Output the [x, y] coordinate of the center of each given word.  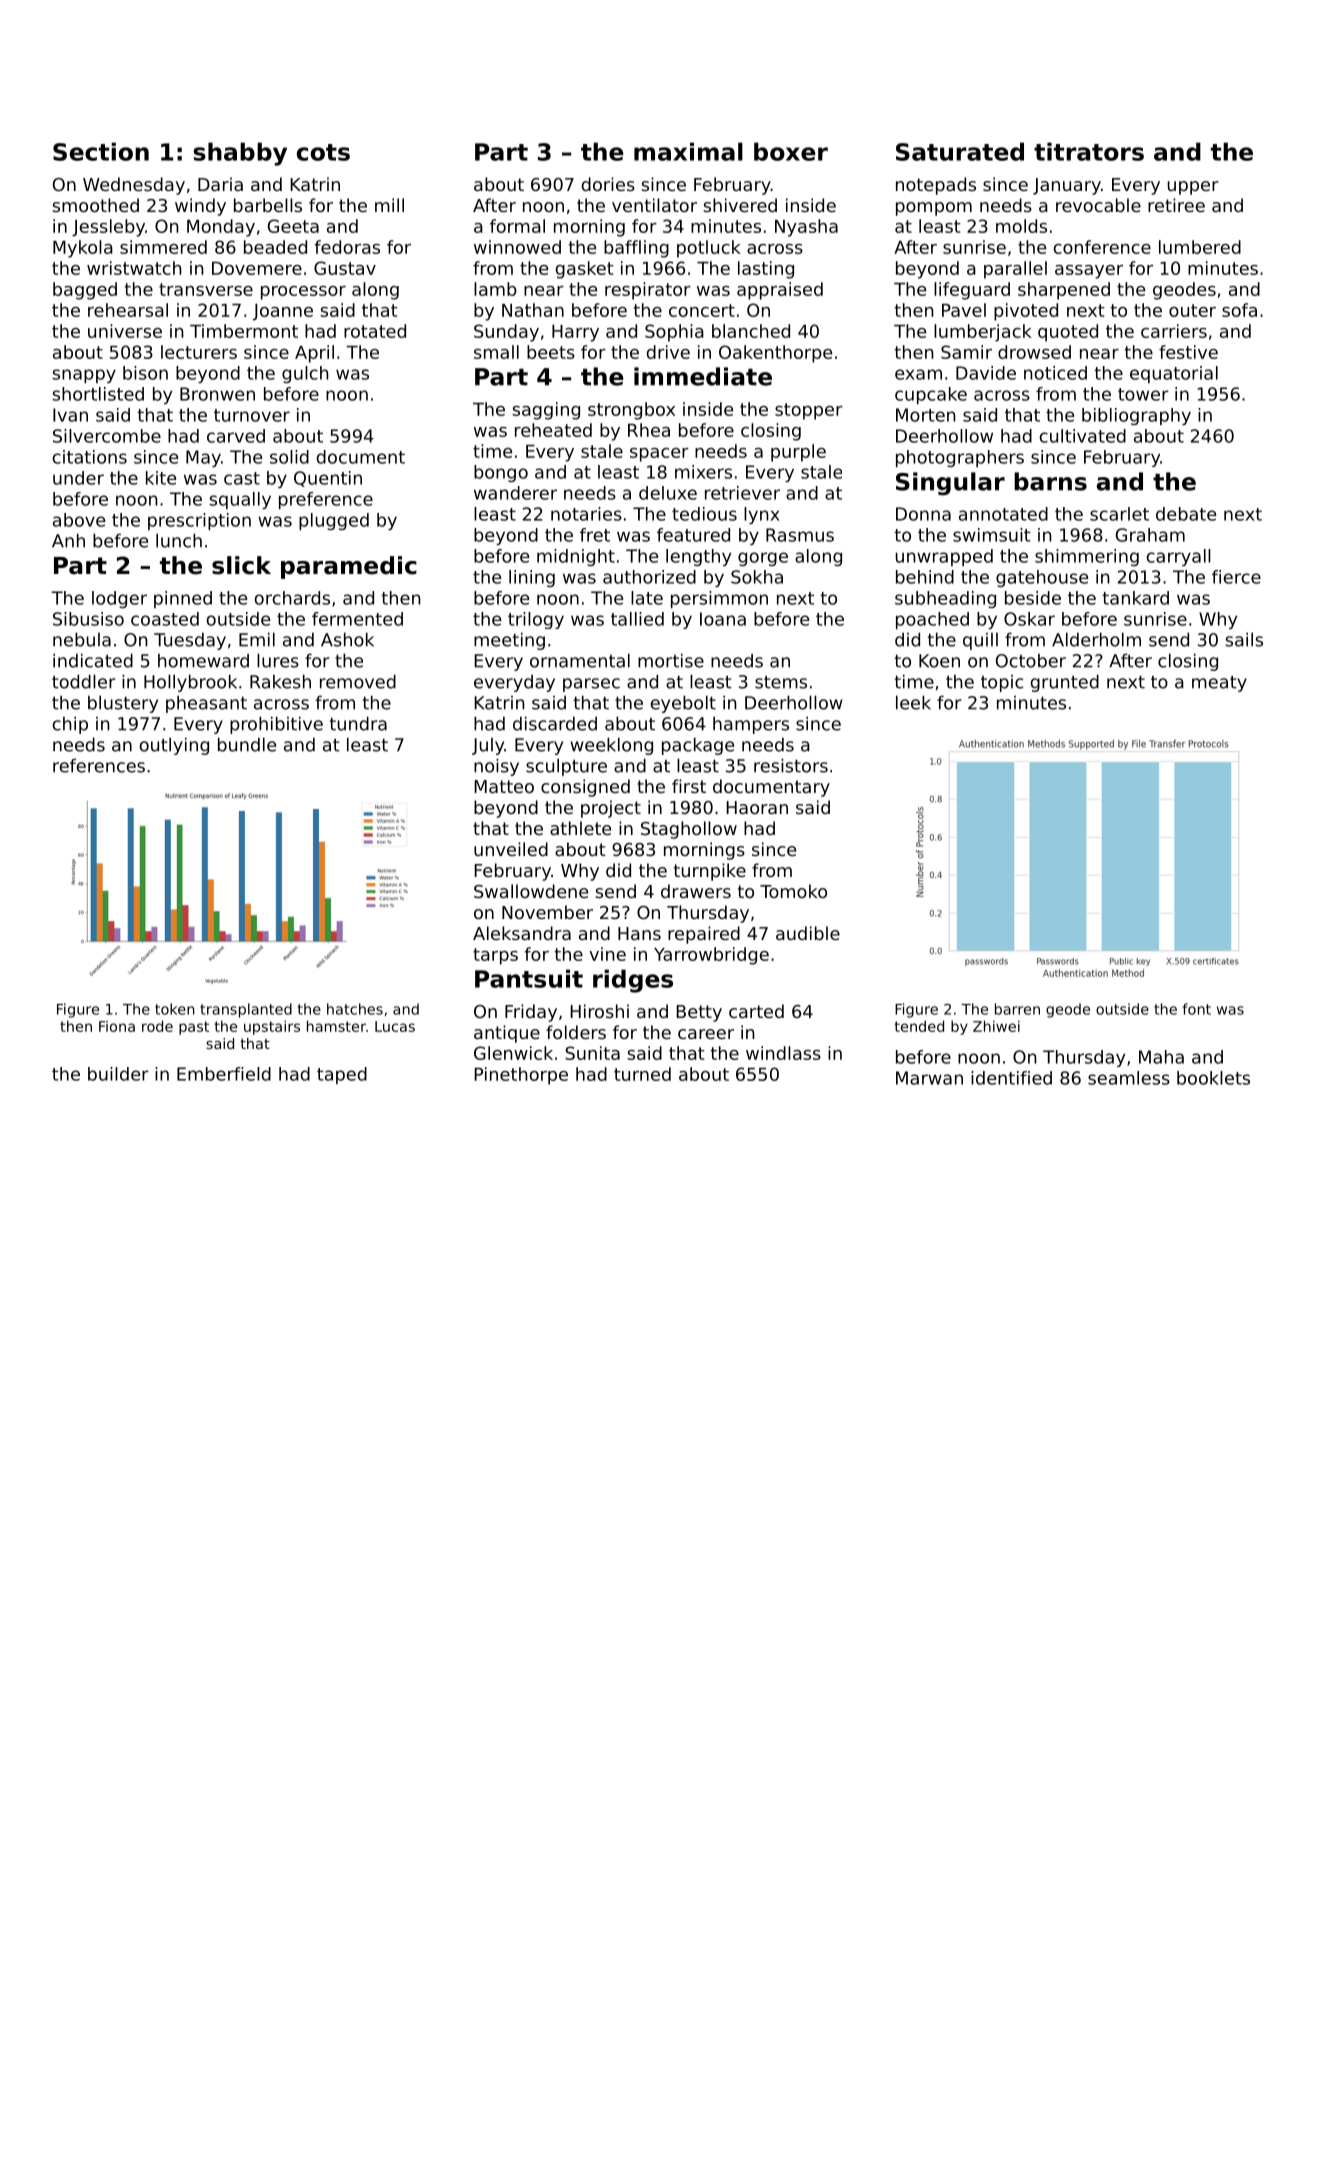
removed [358, 681]
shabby [240, 154]
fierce [1236, 577]
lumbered [1200, 247]
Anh [68, 540]
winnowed [517, 247]
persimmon [719, 599]
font [1197, 1009]
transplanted [246, 1010]
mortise [671, 660]
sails [1244, 639]
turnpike [710, 872]
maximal [688, 151]
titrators [1089, 151]
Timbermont [244, 331]
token [175, 1009]
